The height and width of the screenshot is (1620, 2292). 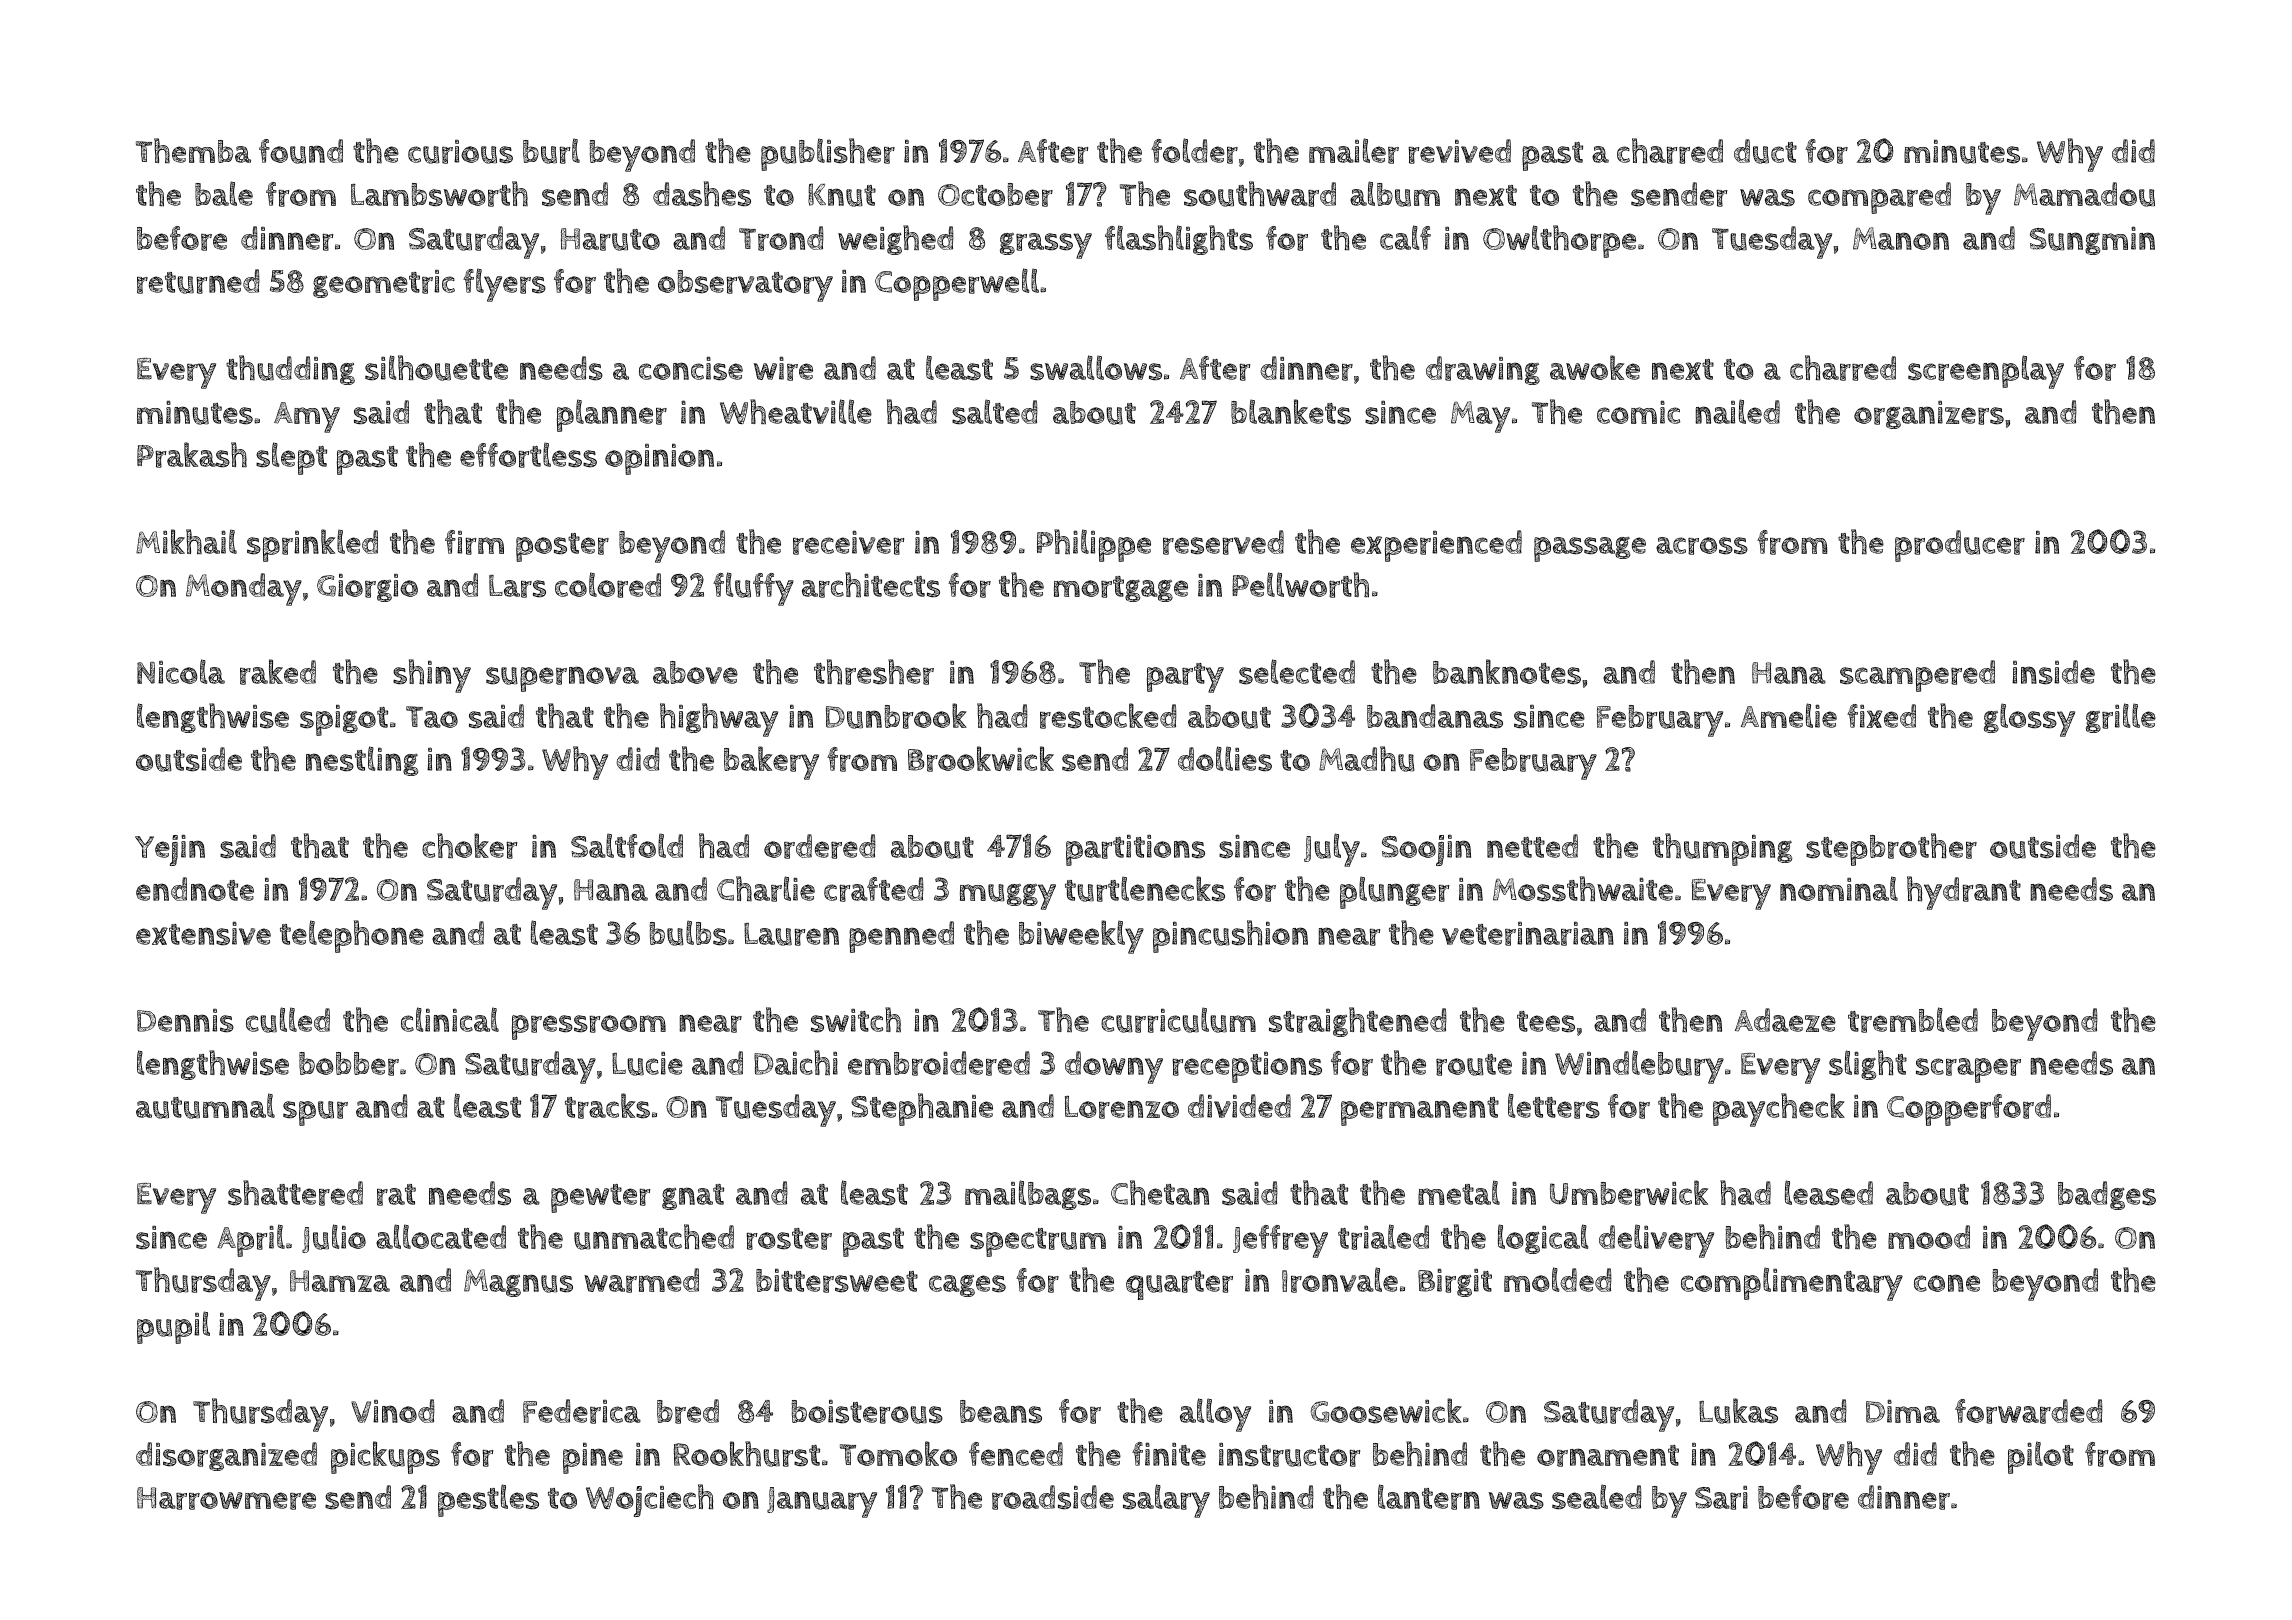 What do you see at coordinates (1166, 1501) in the screenshot?
I see `salary` at bounding box center [1166, 1501].
